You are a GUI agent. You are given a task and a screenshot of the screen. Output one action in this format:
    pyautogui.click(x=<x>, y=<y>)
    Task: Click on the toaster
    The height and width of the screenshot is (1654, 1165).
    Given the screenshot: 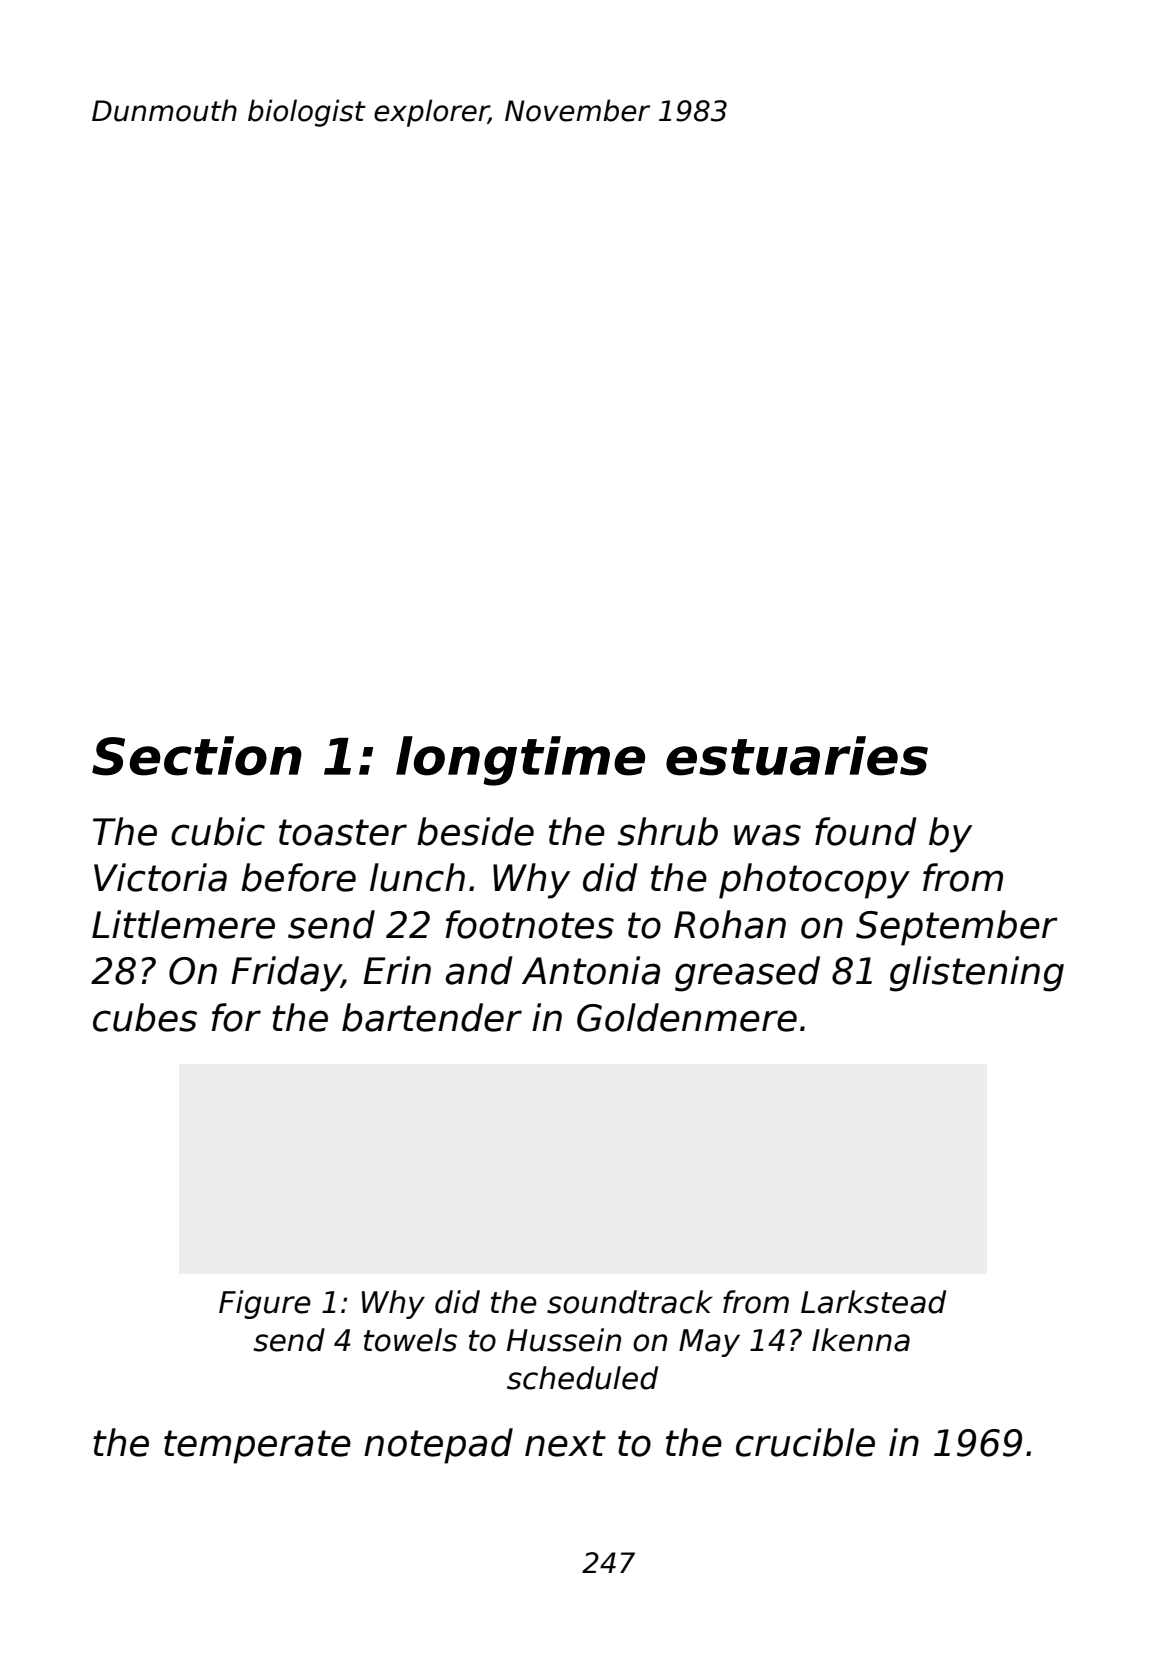 What is the action you would take?
    pyautogui.click(x=343, y=832)
